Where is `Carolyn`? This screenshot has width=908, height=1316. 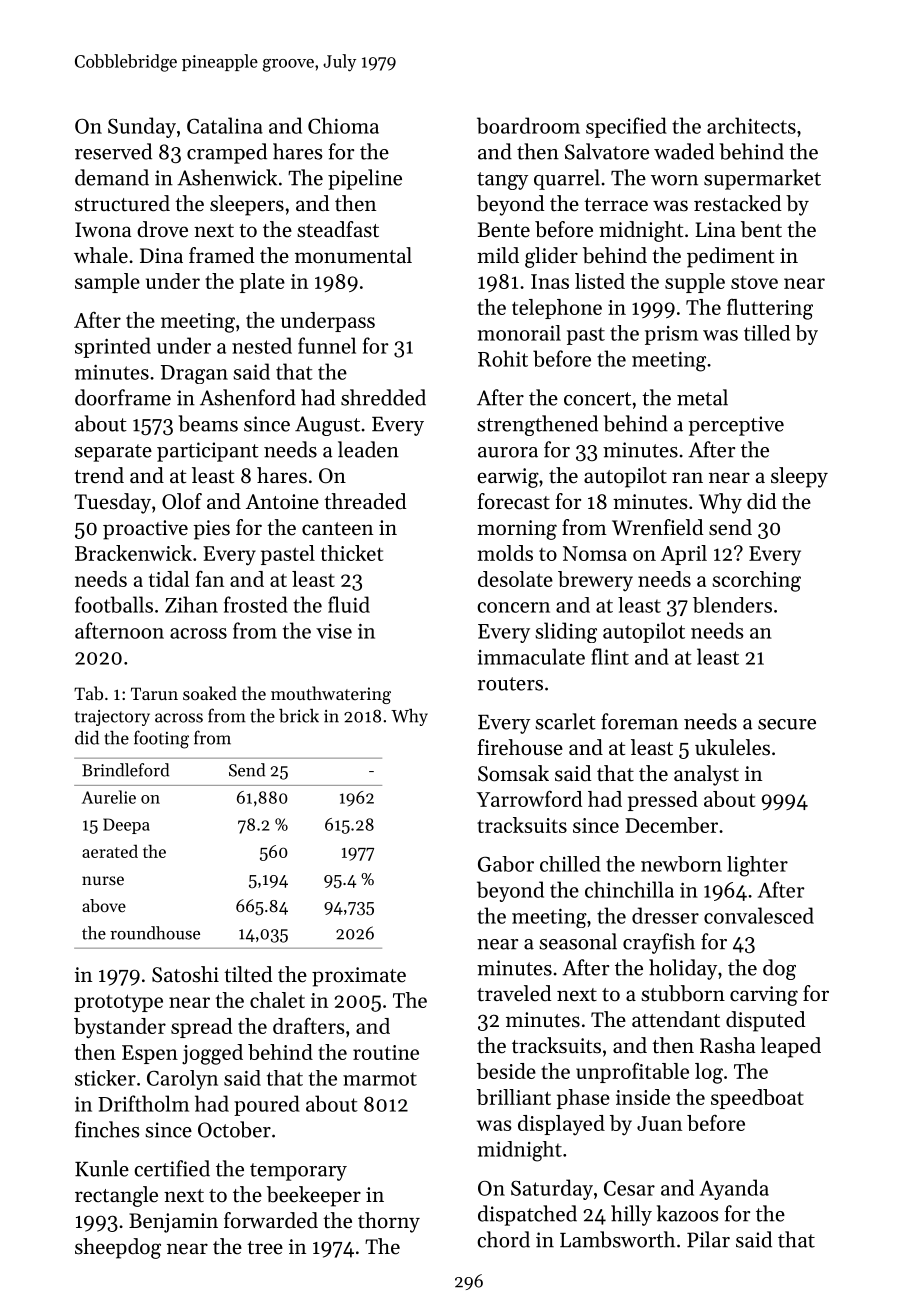
Carolyn is located at coordinates (182, 1080).
